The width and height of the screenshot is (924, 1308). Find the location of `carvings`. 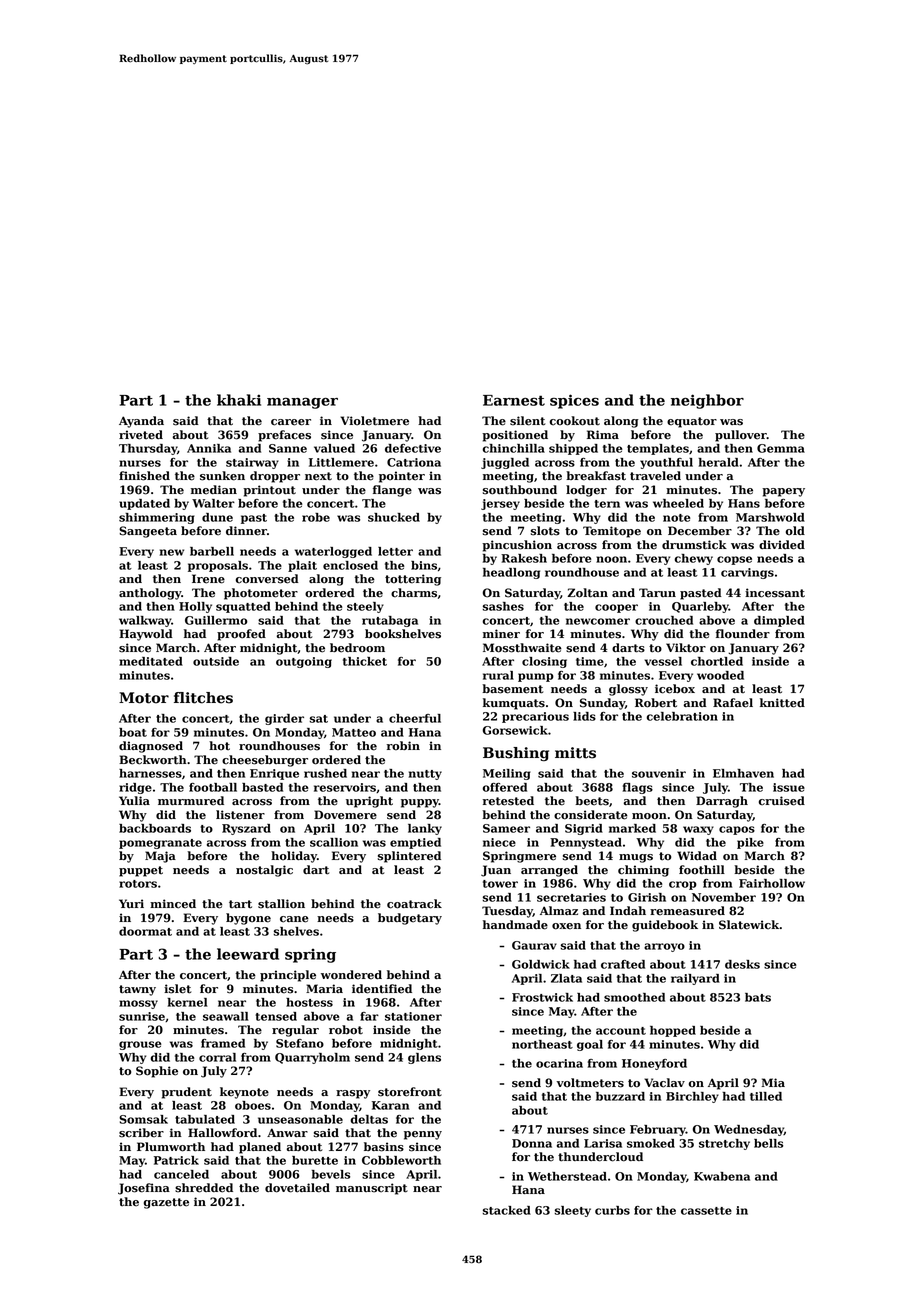

carvings is located at coordinates (747, 573).
